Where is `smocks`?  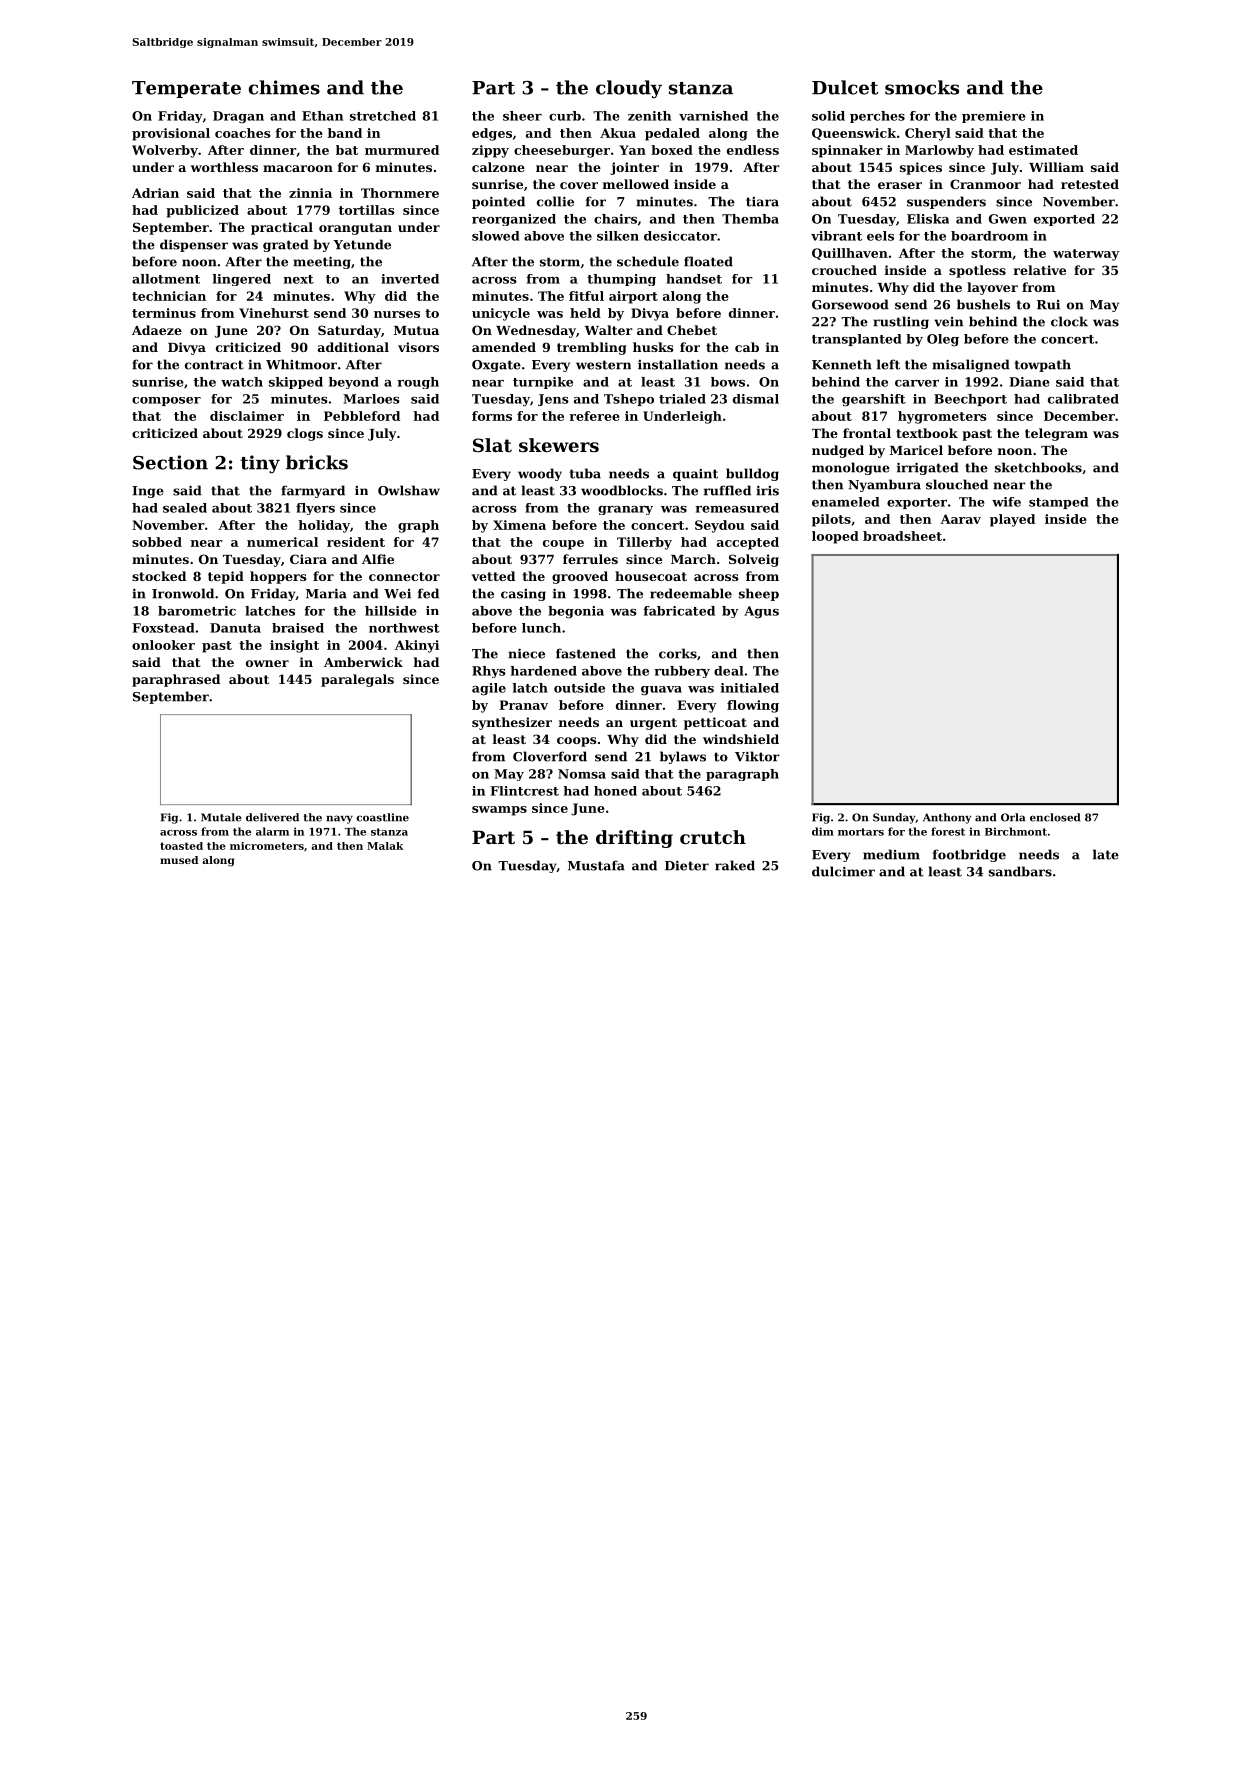
smocks is located at coordinates (922, 87).
